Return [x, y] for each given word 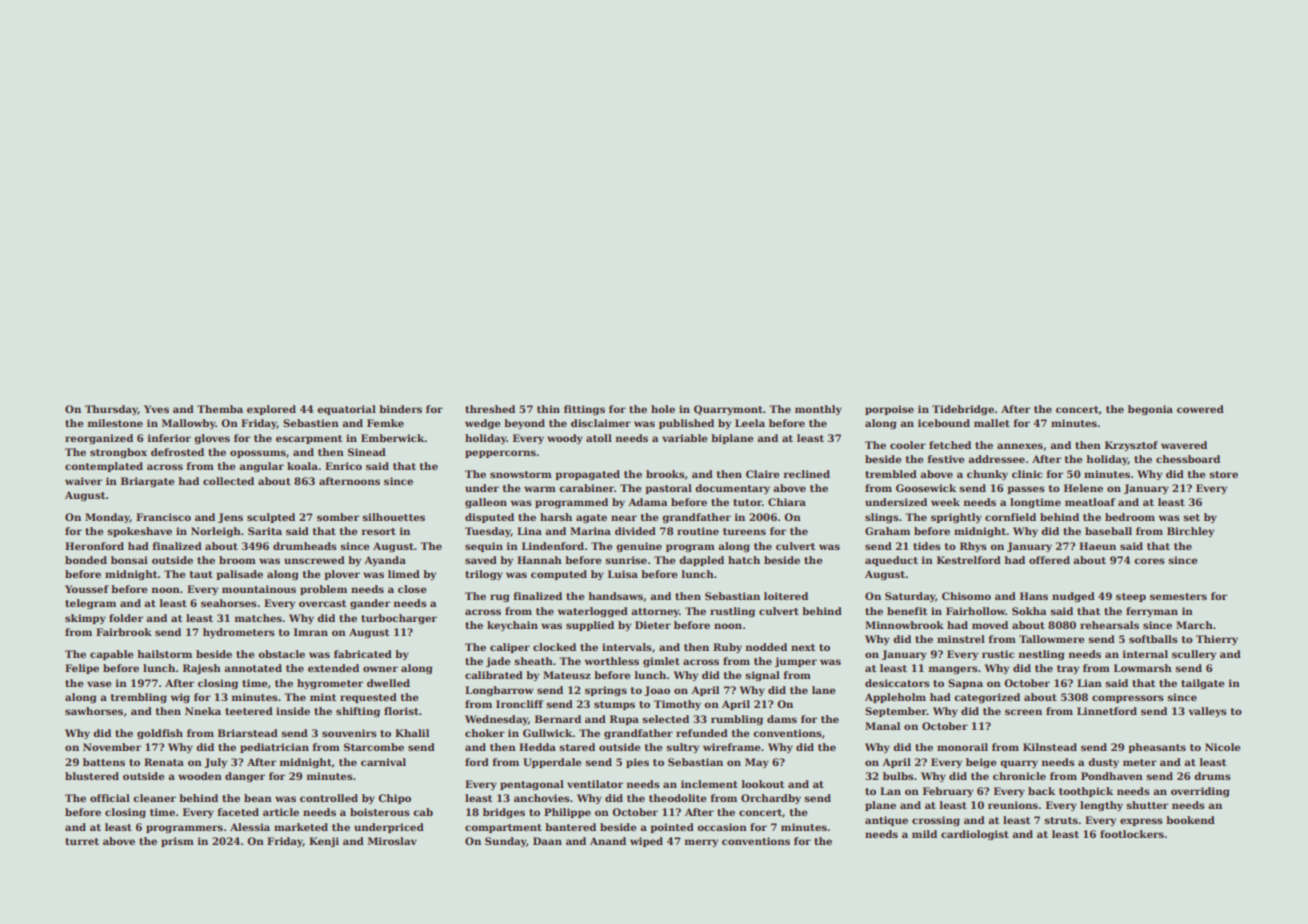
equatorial [346, 410]
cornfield [1010, 517]
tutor [747, 502]
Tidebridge [963, 410]
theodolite [677, 798]
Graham [887, 531]
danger [245, 777]
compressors [1128, 699]
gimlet [661, 662]
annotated [253, 668]
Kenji [324, 842]
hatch [744, 560]
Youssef [87, 589]
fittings [584, 410]
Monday [107, 518]
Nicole [1222, 747]
